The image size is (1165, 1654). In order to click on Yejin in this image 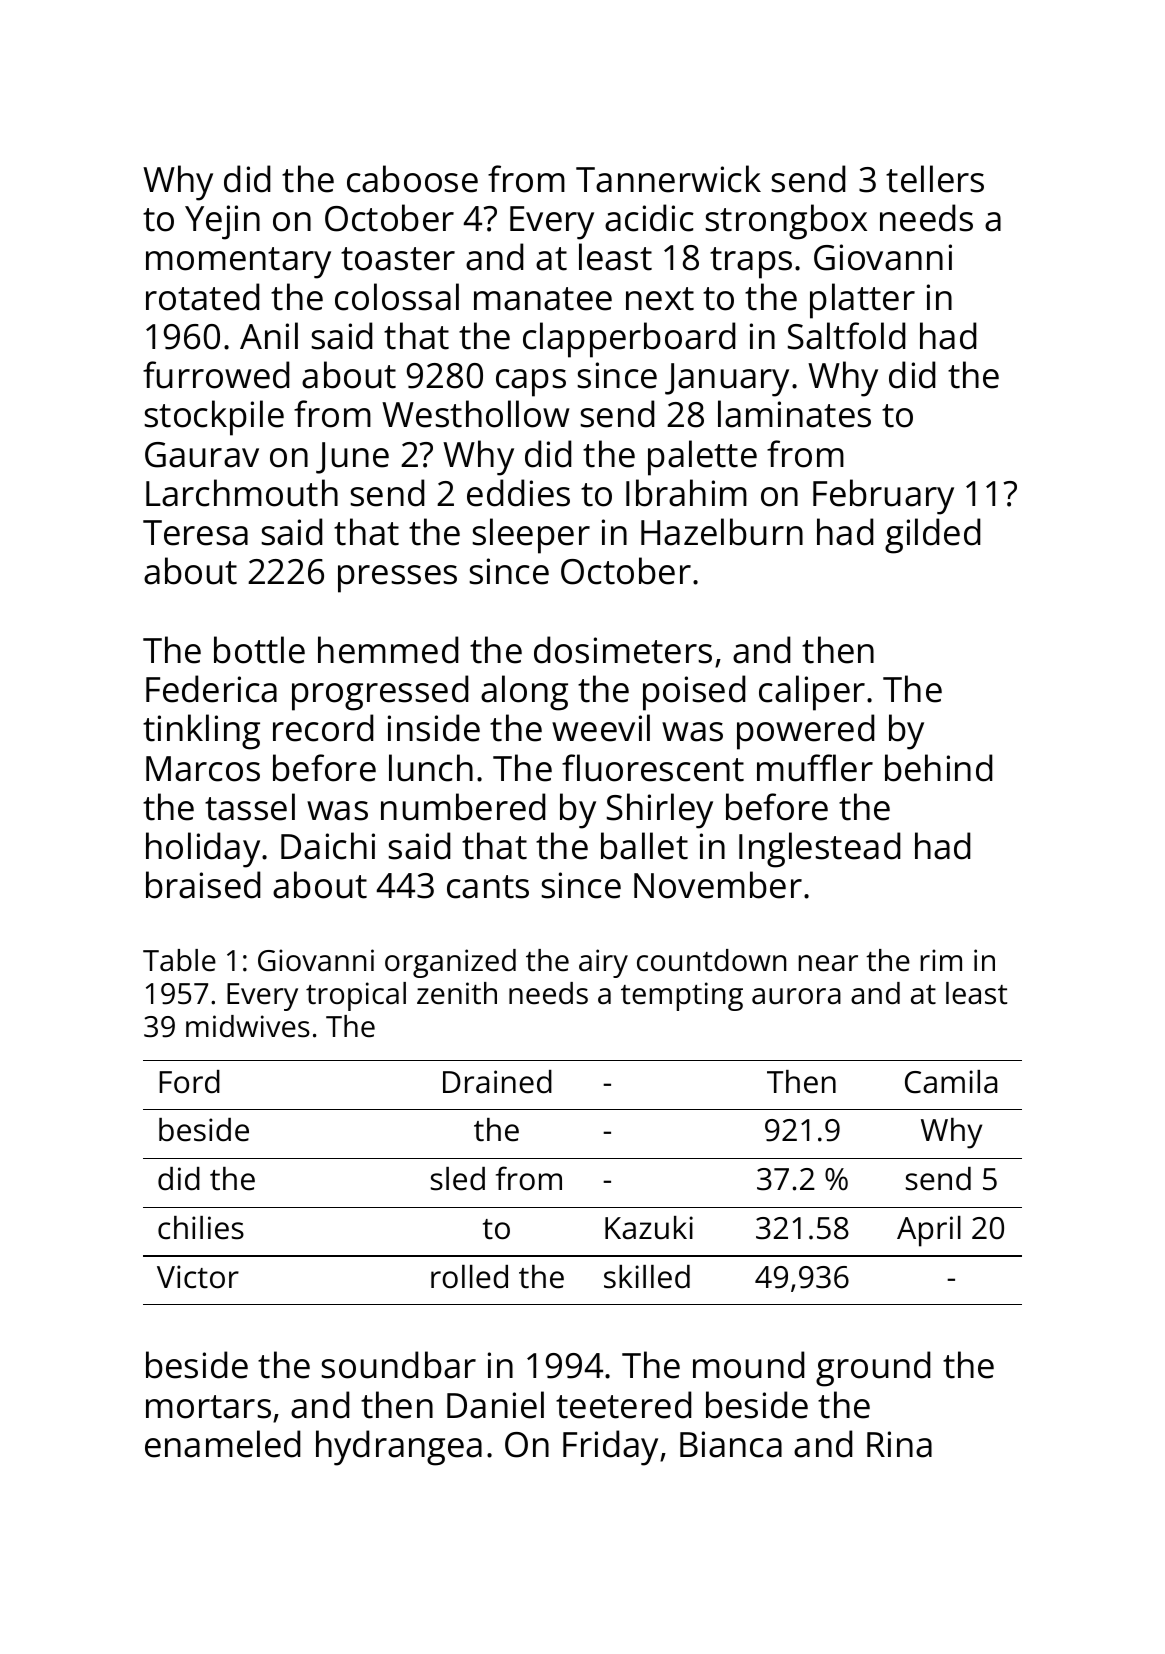, I will do `click(222, 222)`.
